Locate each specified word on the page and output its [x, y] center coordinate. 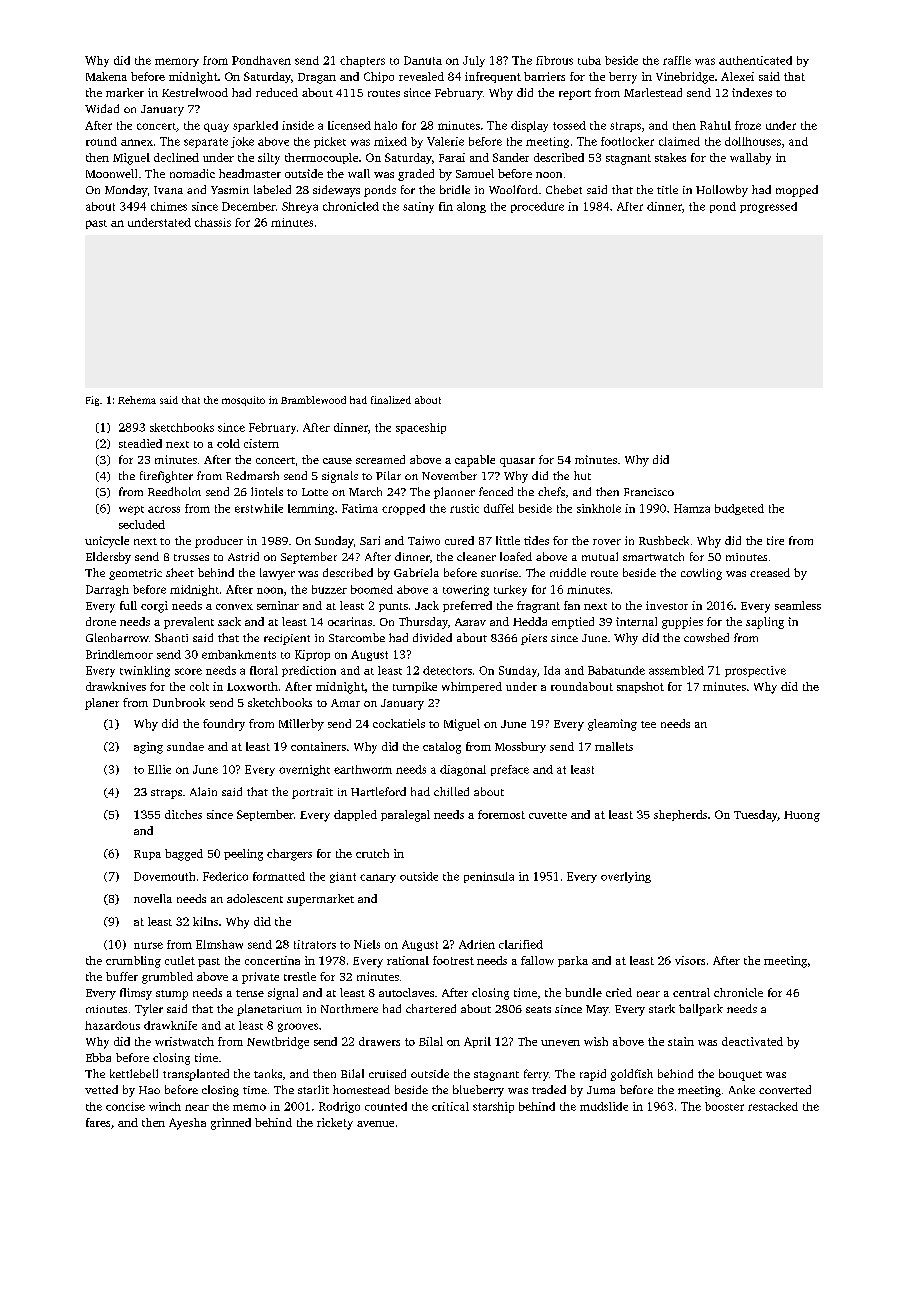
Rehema [137, 400]
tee [648, 724]
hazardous [112, 1025]
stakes [670, 157]
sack [229, 621]
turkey [510, 590]
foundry [224, 725]
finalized [391, 400]
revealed [421, 76]
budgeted [739, 509]
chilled [451, 791]
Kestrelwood [195, 92]
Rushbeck [664, 540]
